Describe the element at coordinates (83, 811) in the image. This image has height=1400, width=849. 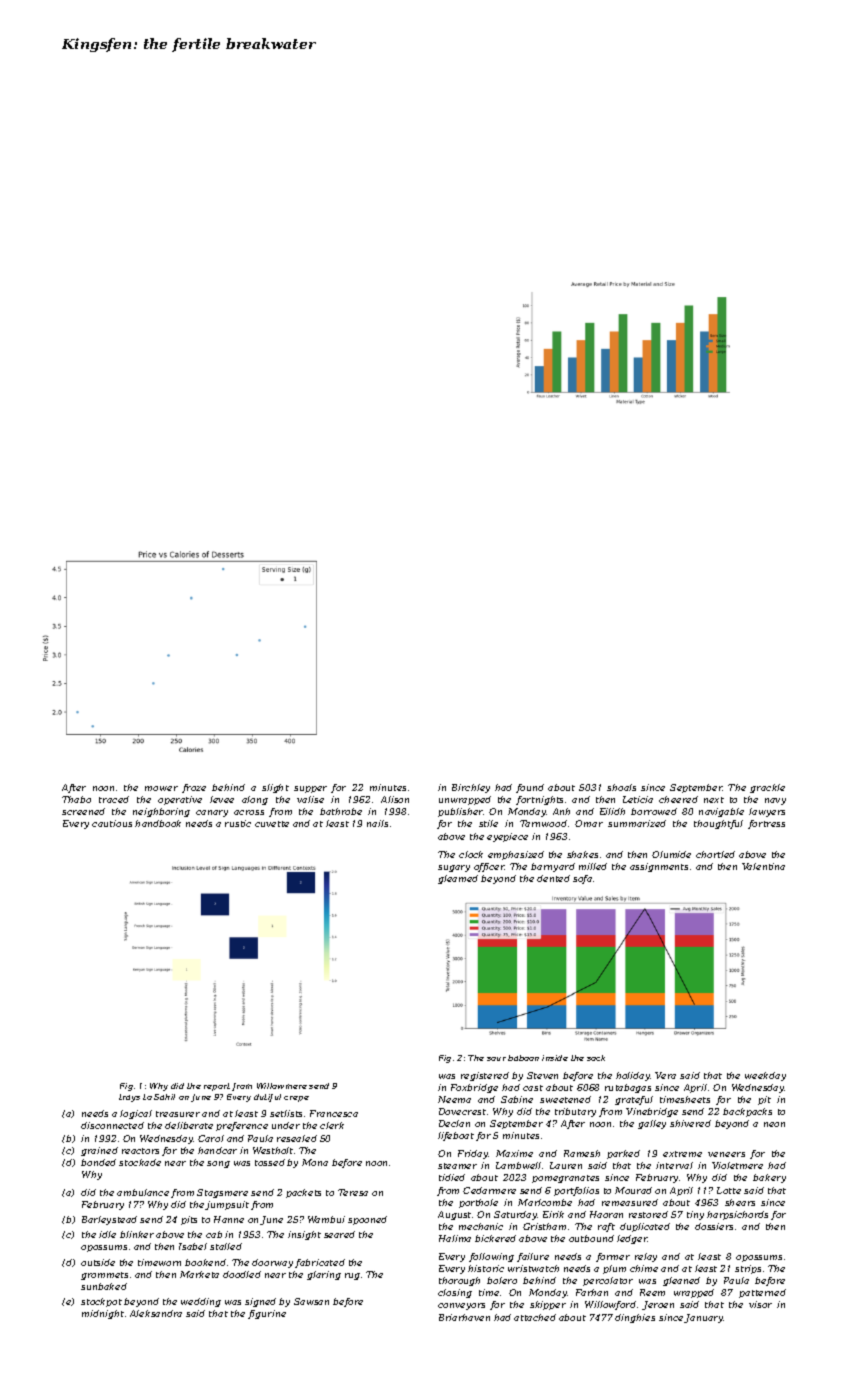
I see `screened` at that location.
